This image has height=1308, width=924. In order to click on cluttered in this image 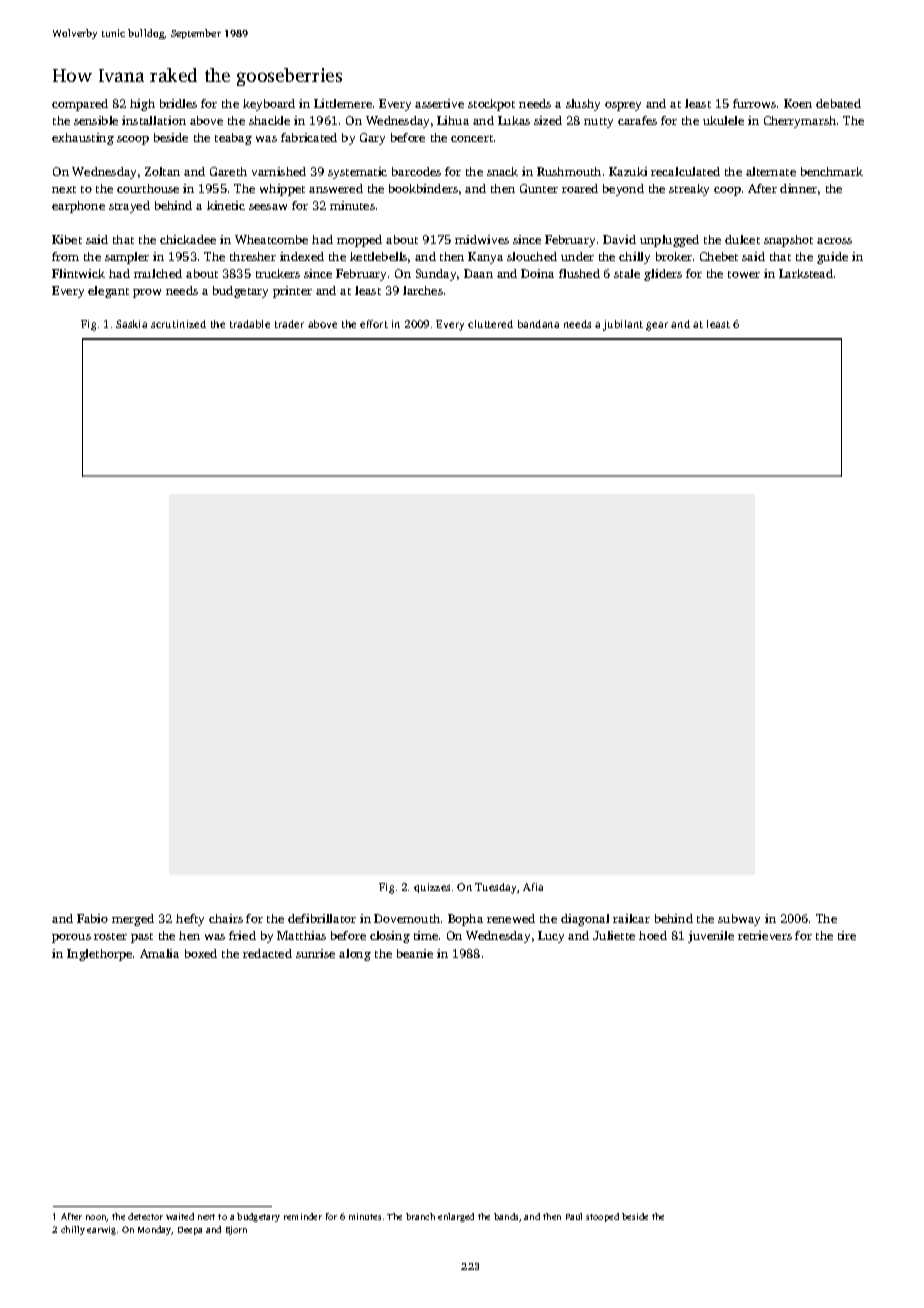, I will do `click(490, 324)`.
